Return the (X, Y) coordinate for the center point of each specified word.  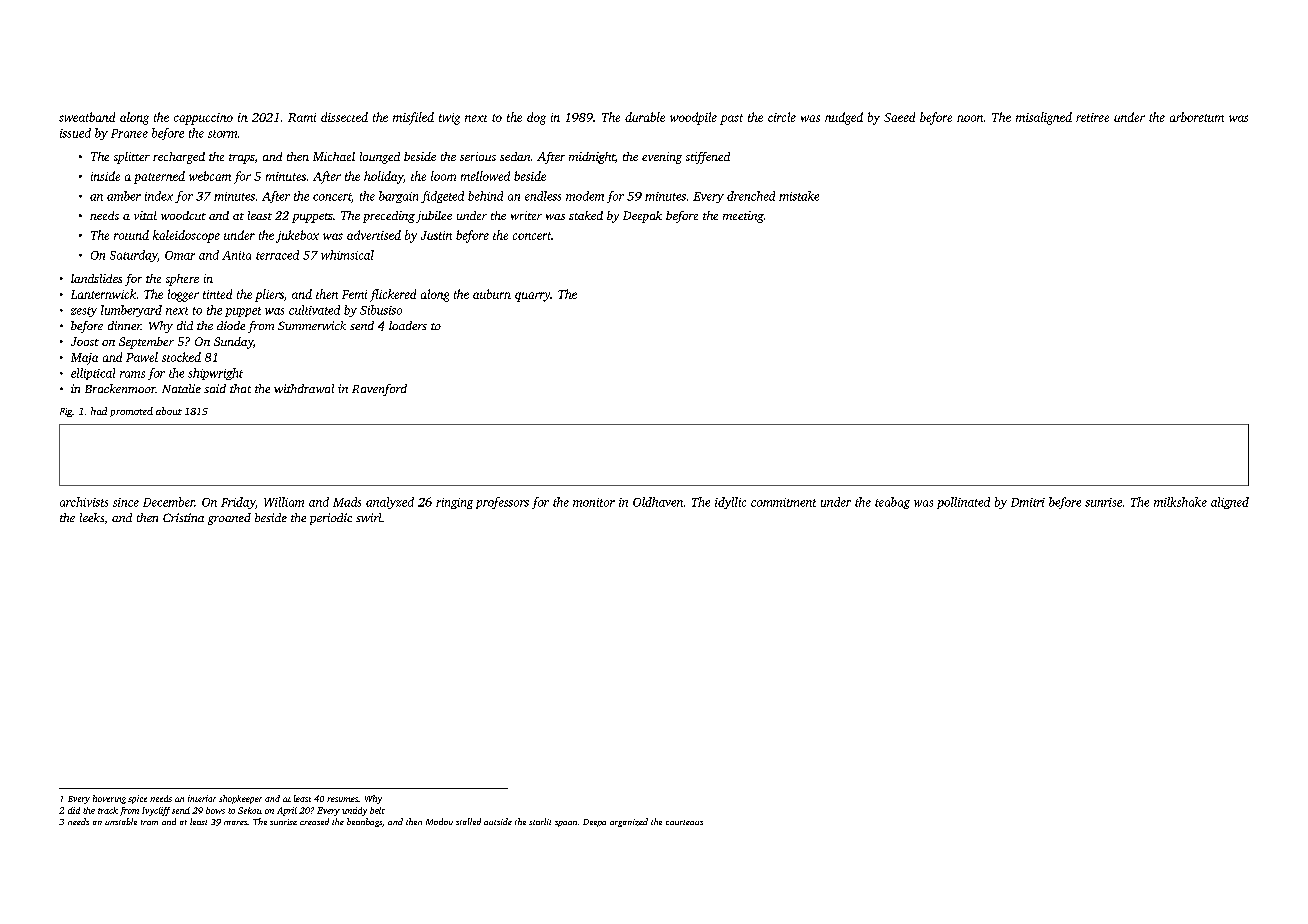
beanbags (364, 822)
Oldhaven (658, 502)
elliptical (93, 374)
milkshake (1180, 502)
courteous (684, 822)
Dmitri (1028, 502)
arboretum (1197, 117)
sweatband (87, 117)
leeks (92, 517)
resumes (342, 799)
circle (782, 117)
